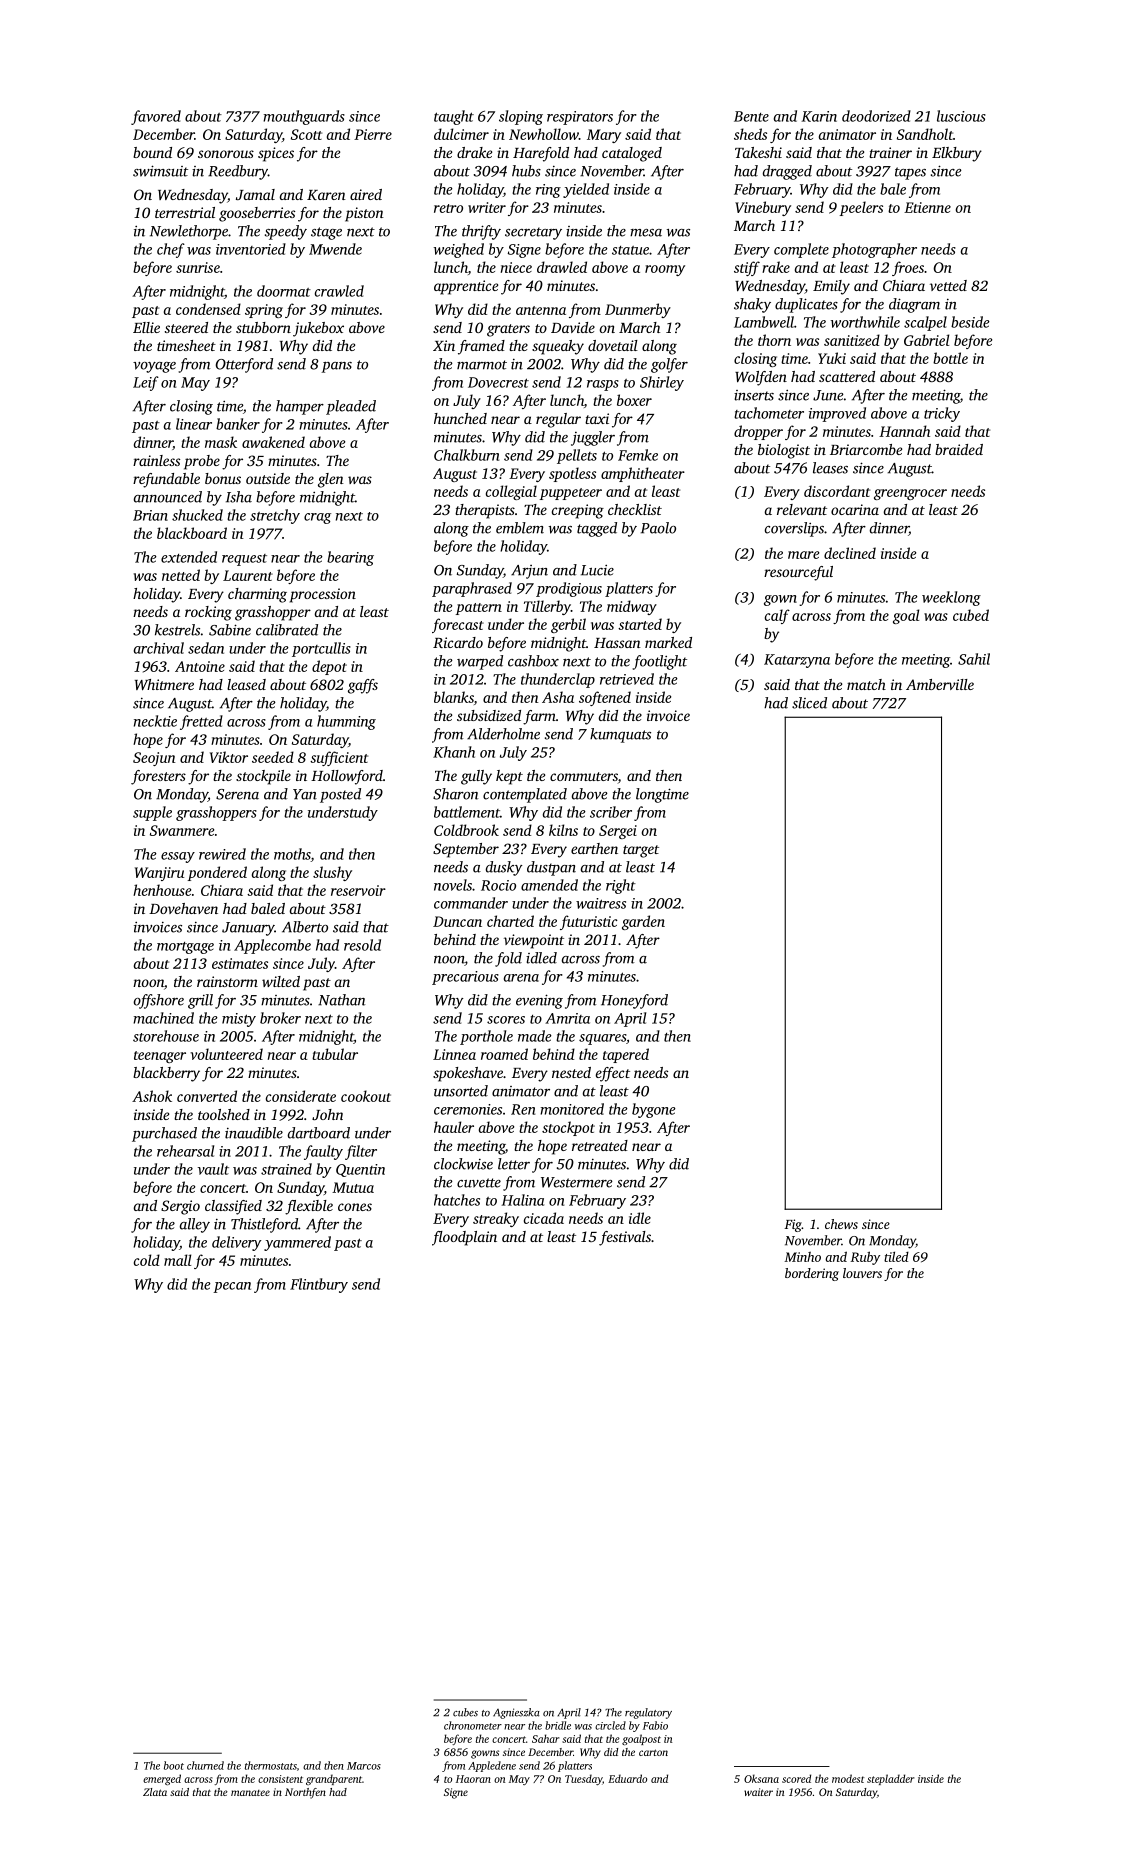 The width and height of the screenshot is (1126, 1855). Describe the element at coordinates (226, 1054) in the screenshot. I see `volunteered` at that location.
